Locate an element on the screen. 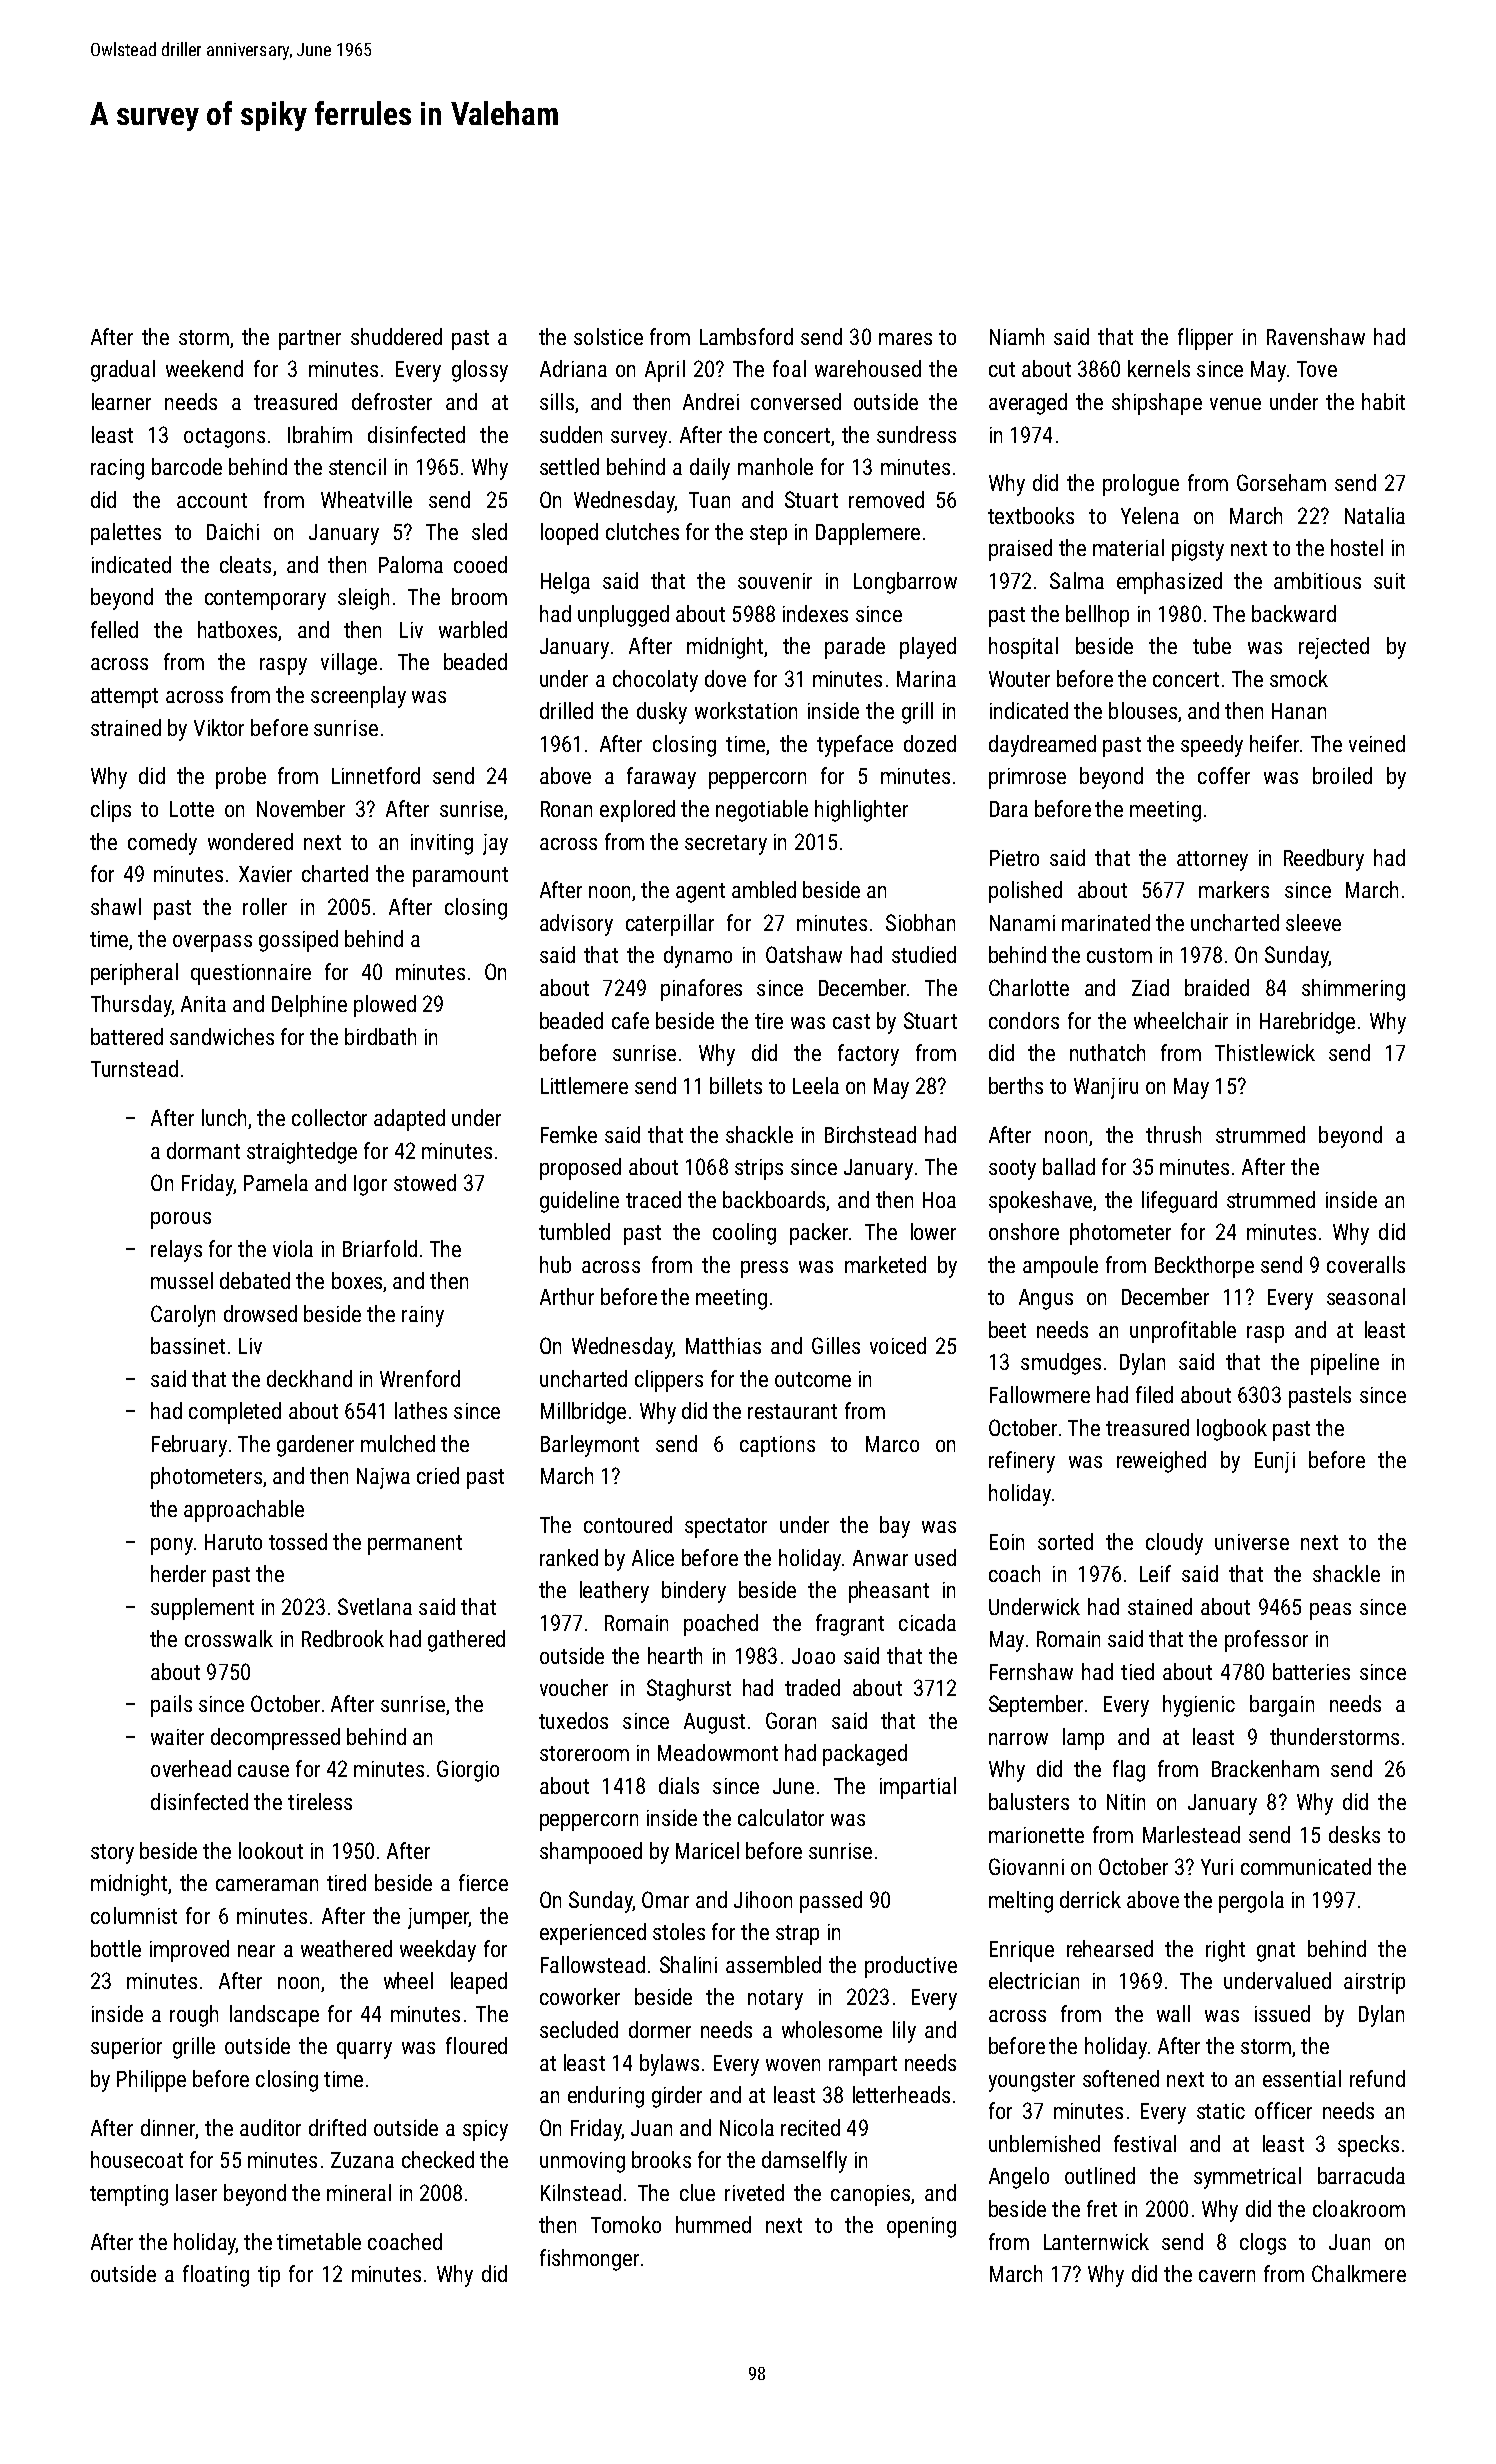 This screenshot has width=1496, height=2464. shuddered is located at coordinates (396, 336).
